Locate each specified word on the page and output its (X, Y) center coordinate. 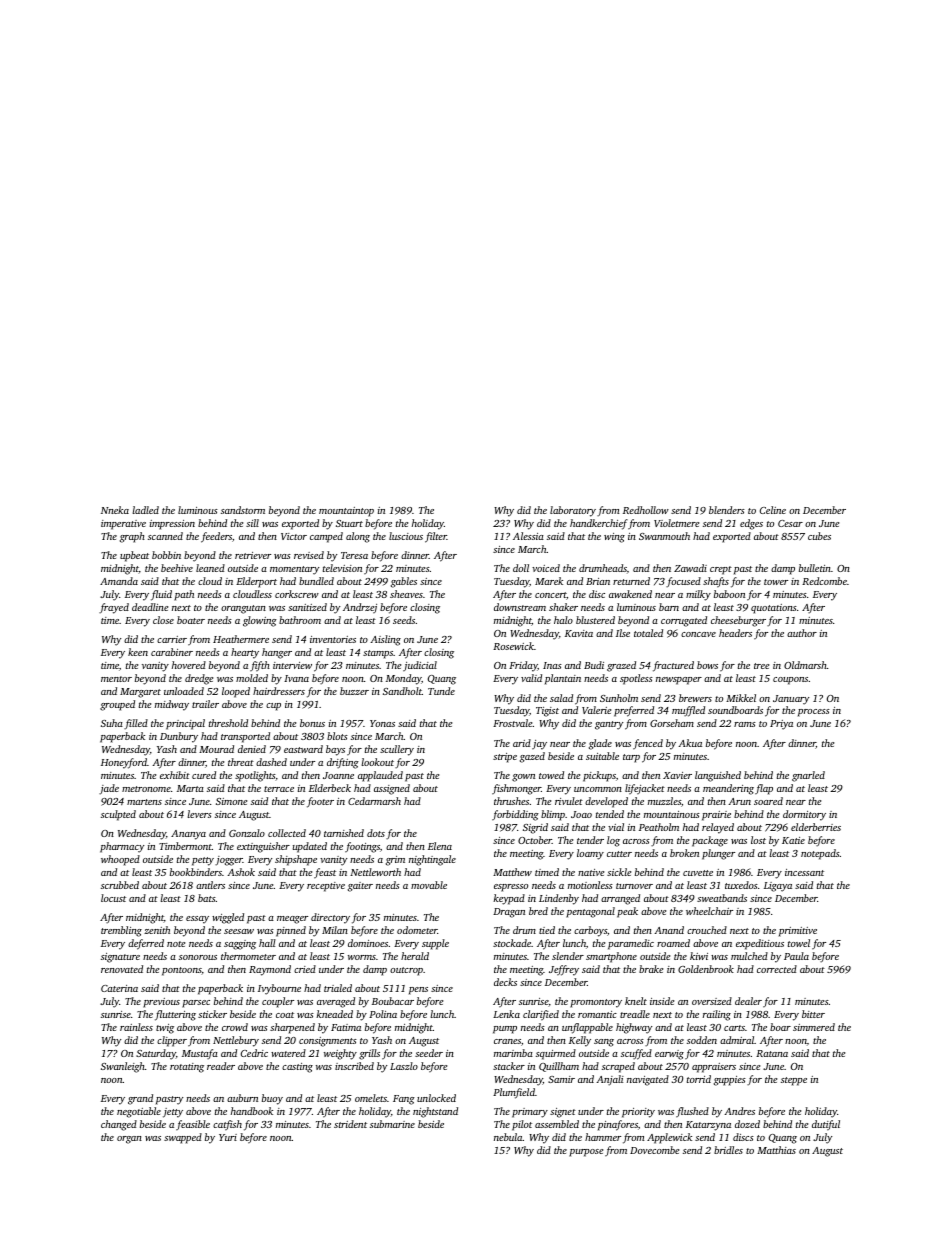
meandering (728, 789)
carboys (590, 931)
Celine (773, 510)
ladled (145, 510)
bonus (312, 723)
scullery (397, 750)
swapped (183, 1138)
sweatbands (722, 898)
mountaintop (346, 512)
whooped (120, 860)
